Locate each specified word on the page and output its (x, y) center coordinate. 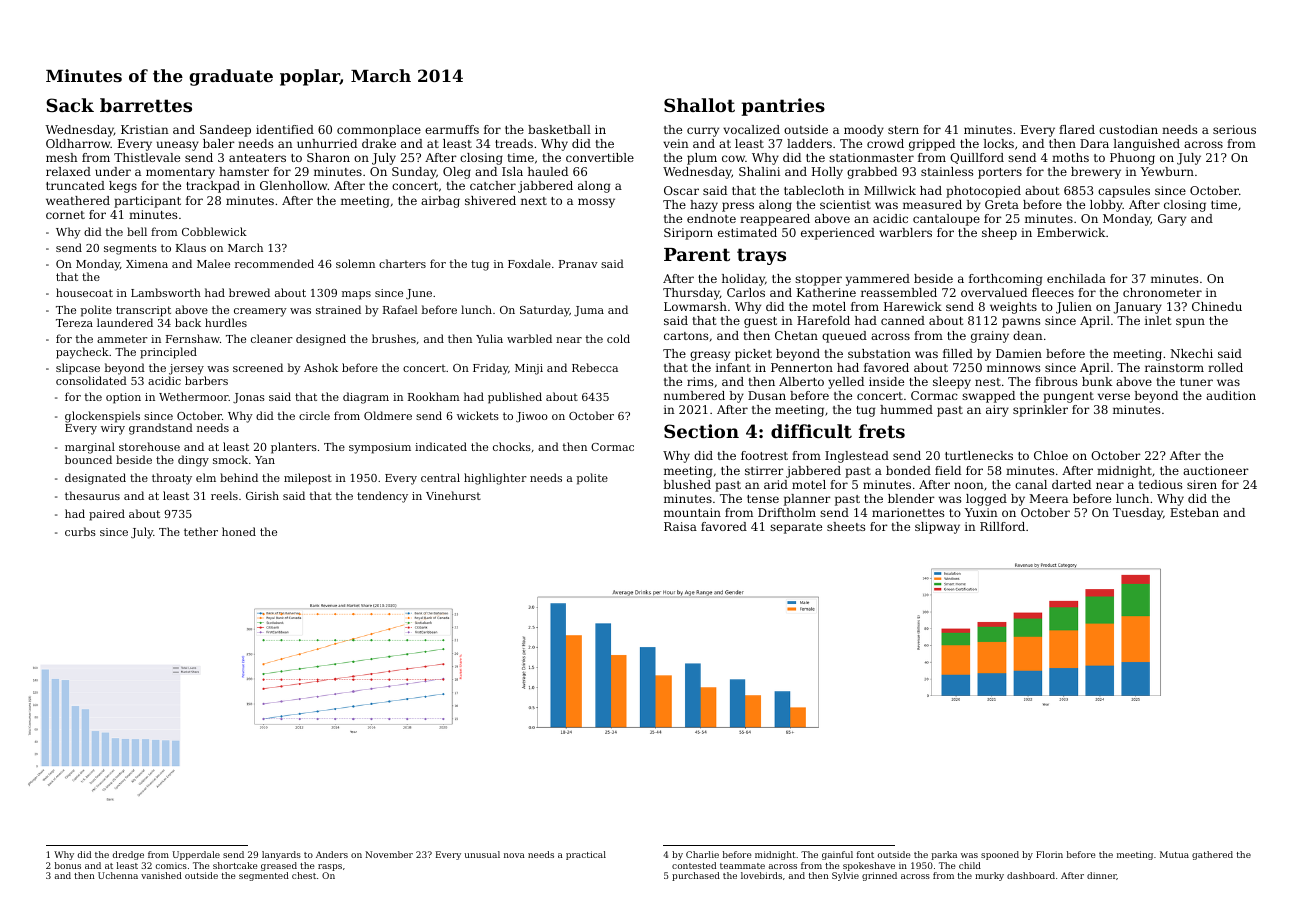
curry (703, 132)
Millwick (890, 190)
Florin (1049, 854)
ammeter (122, 339)
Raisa (680, 526)
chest (304, 875)
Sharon (328, 157)
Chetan (796, 335)
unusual (482, 854)
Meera (1048, 498)
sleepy (952, 383)
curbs (80, 531)
